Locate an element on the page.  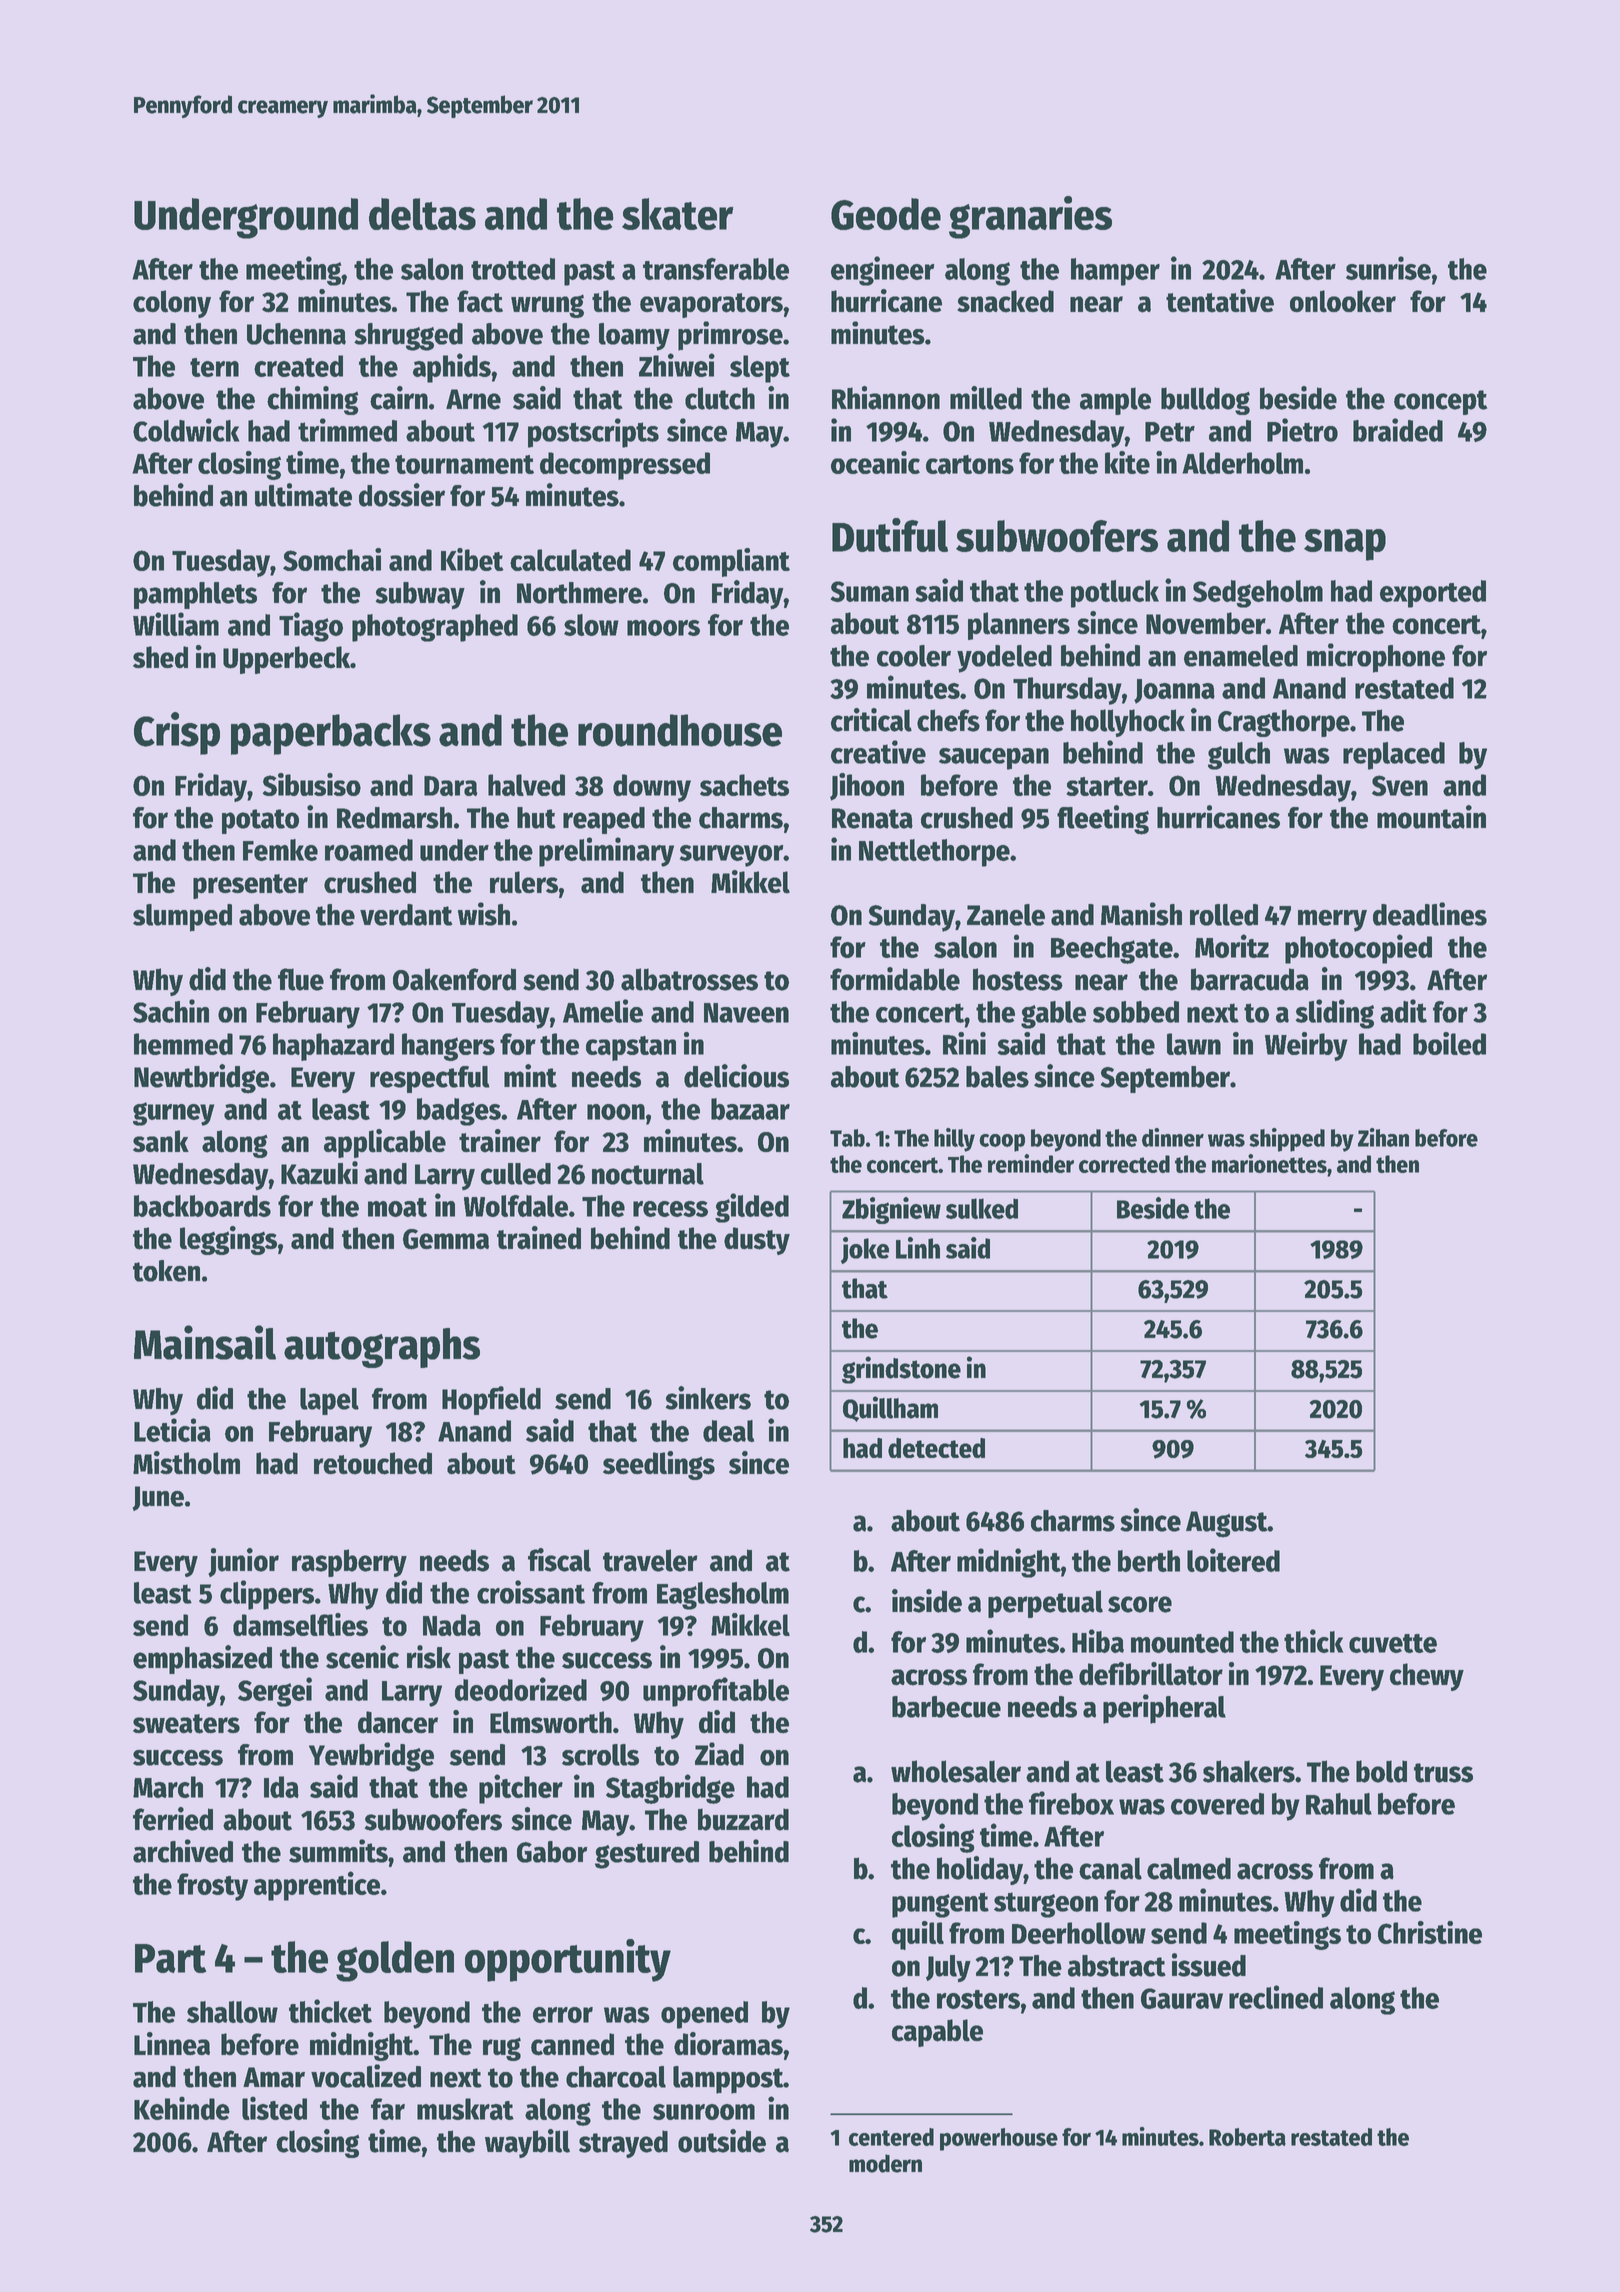
waybill is located at coordinates (527, 2143).
